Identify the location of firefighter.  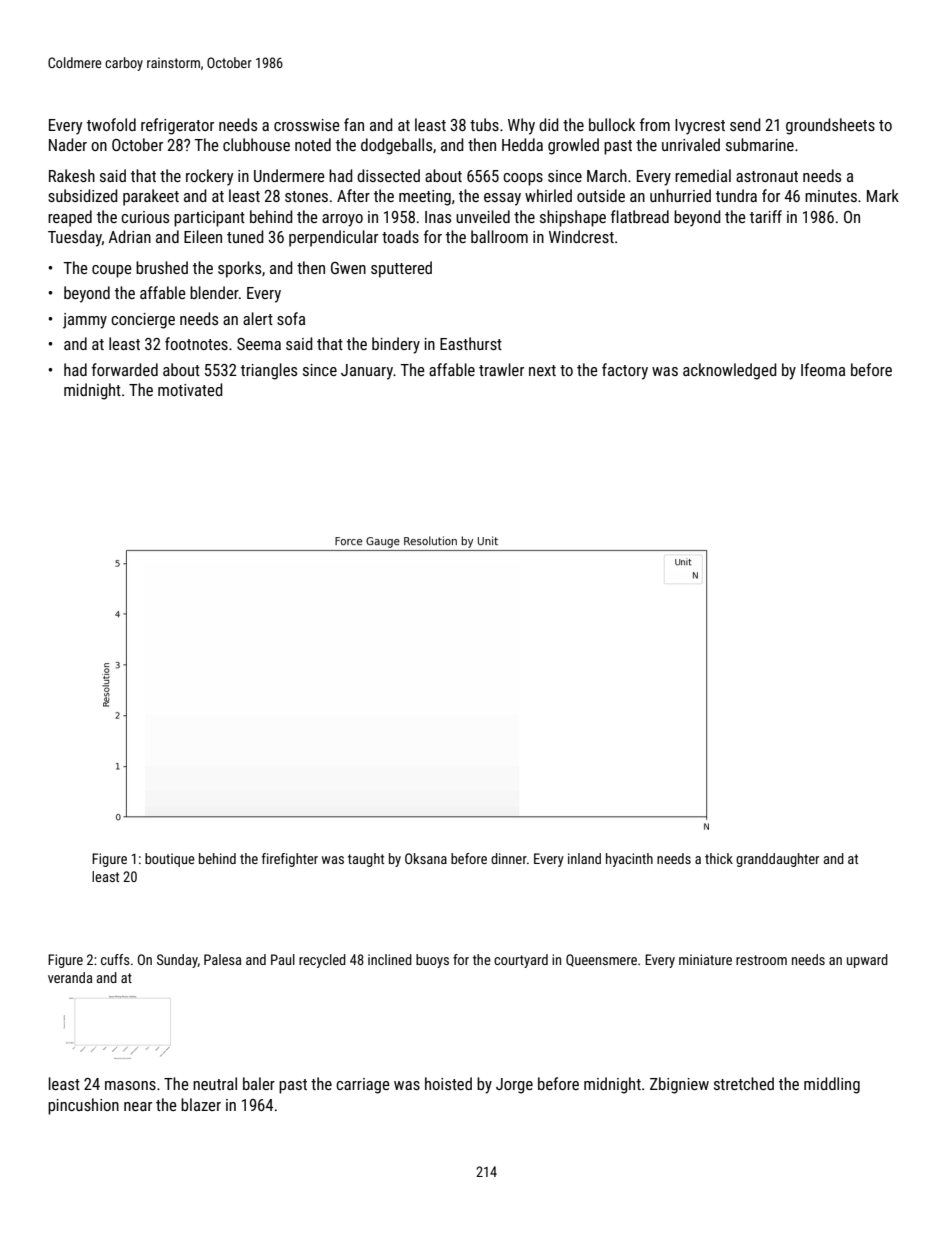
(290, 860).
